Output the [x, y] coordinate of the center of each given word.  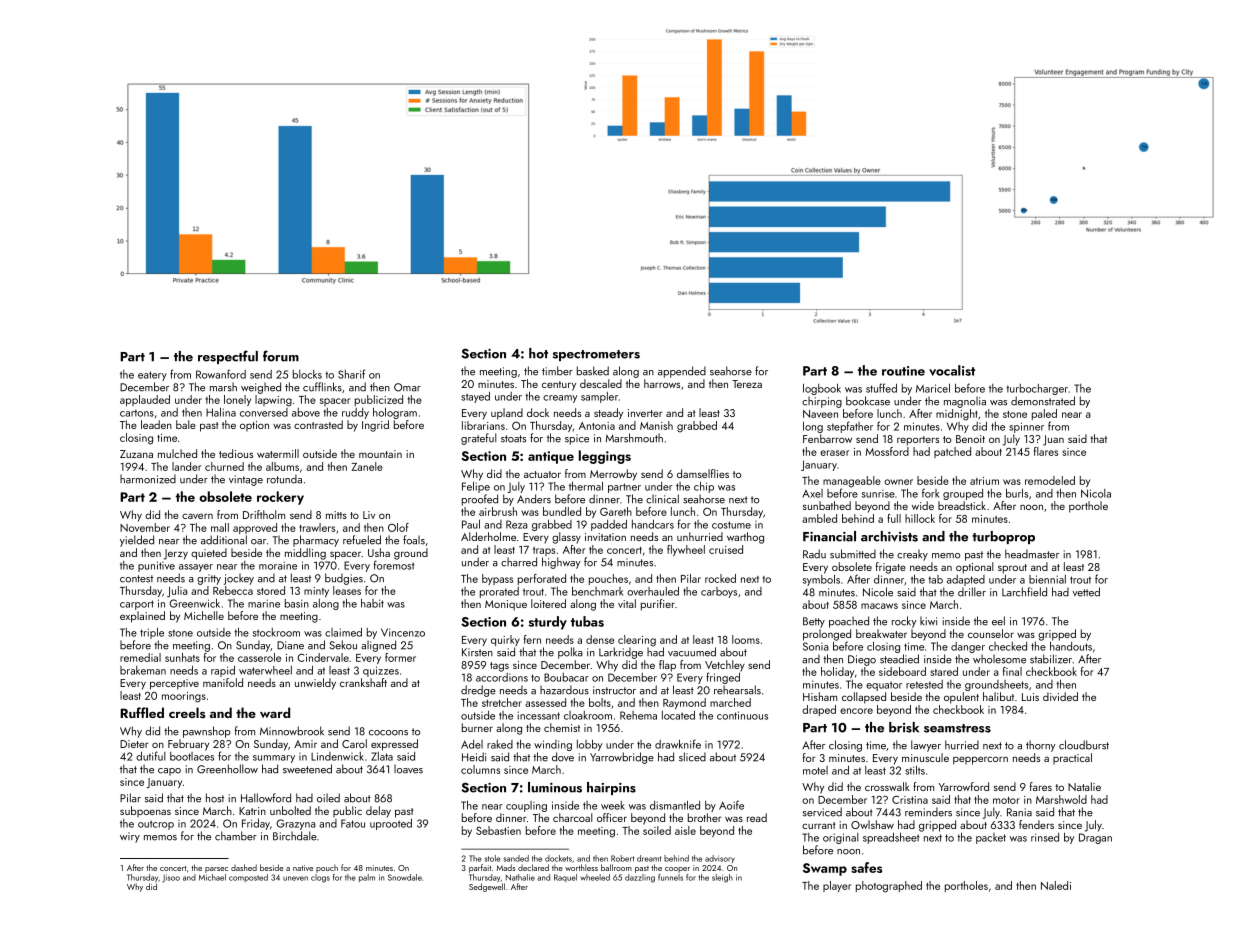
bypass [497, 579]
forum [281, 356]
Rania [1019, 812]
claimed [343, 632]
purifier [658, 605]
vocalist [952, 370]
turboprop [1003, 537]
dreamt [649, 858]
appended [682, 372]
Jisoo [171, 878]
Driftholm [264, 514]
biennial [1047, 579]
